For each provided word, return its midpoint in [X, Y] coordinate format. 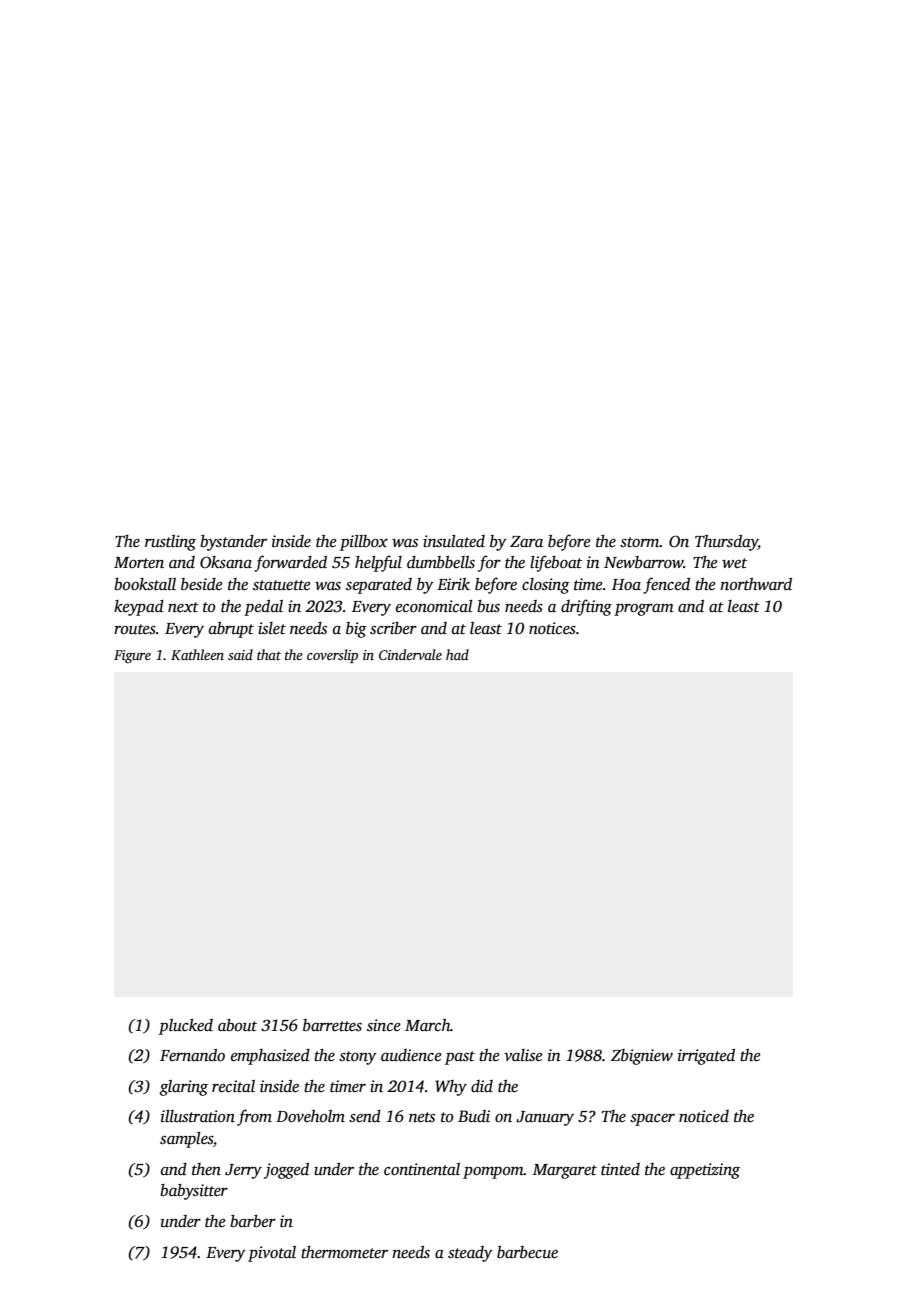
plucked [186, 1027]
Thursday [726, 543]
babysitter [194, 1192]
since [384, 1025]
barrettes [332, 1025]
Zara [526, 541]
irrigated [706, 1057]
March [427, 1025]
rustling [170, 543]
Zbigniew [642, 1057]
